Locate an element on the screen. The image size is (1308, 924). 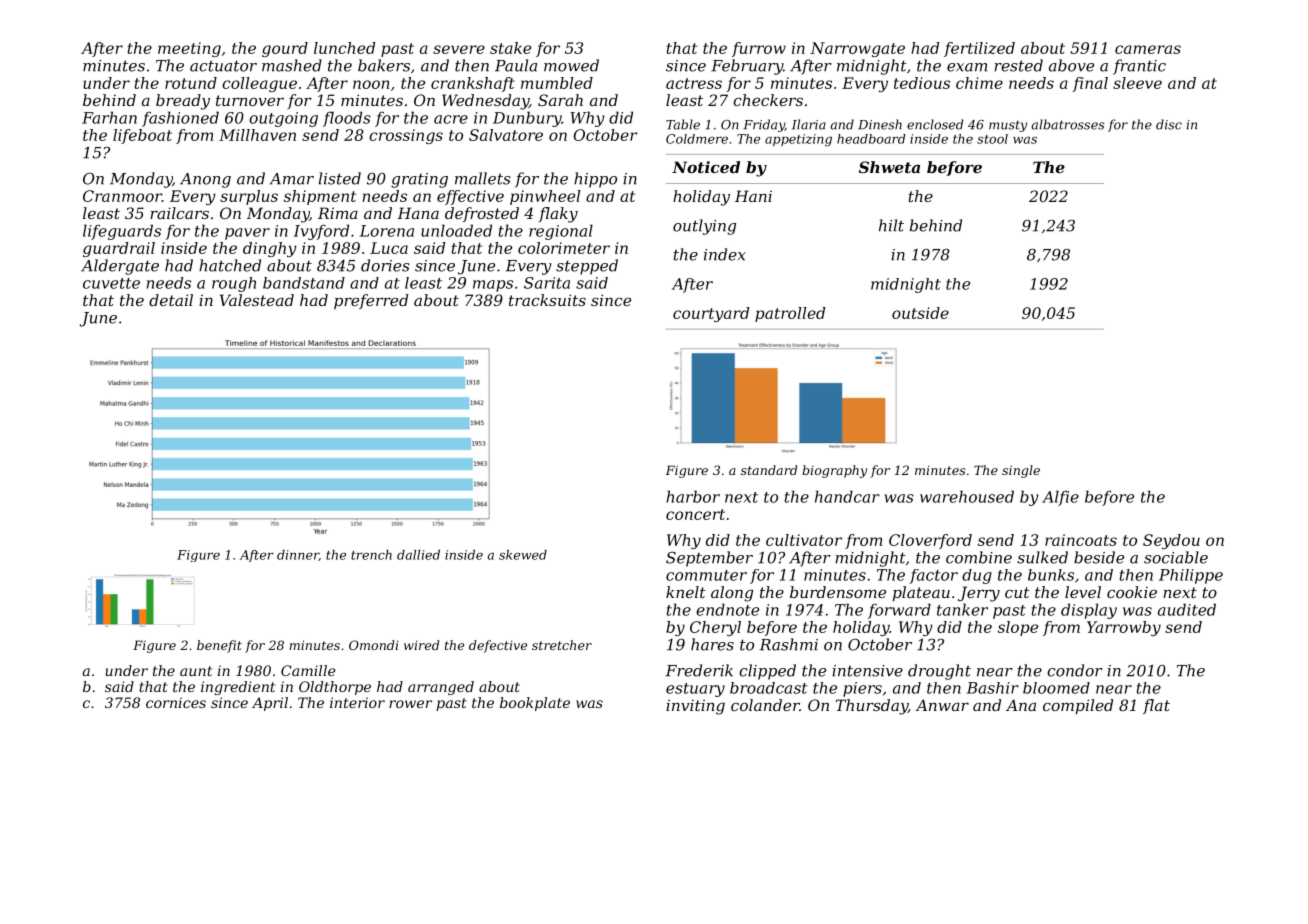
Noticed is located at coordinates (706, 167).
